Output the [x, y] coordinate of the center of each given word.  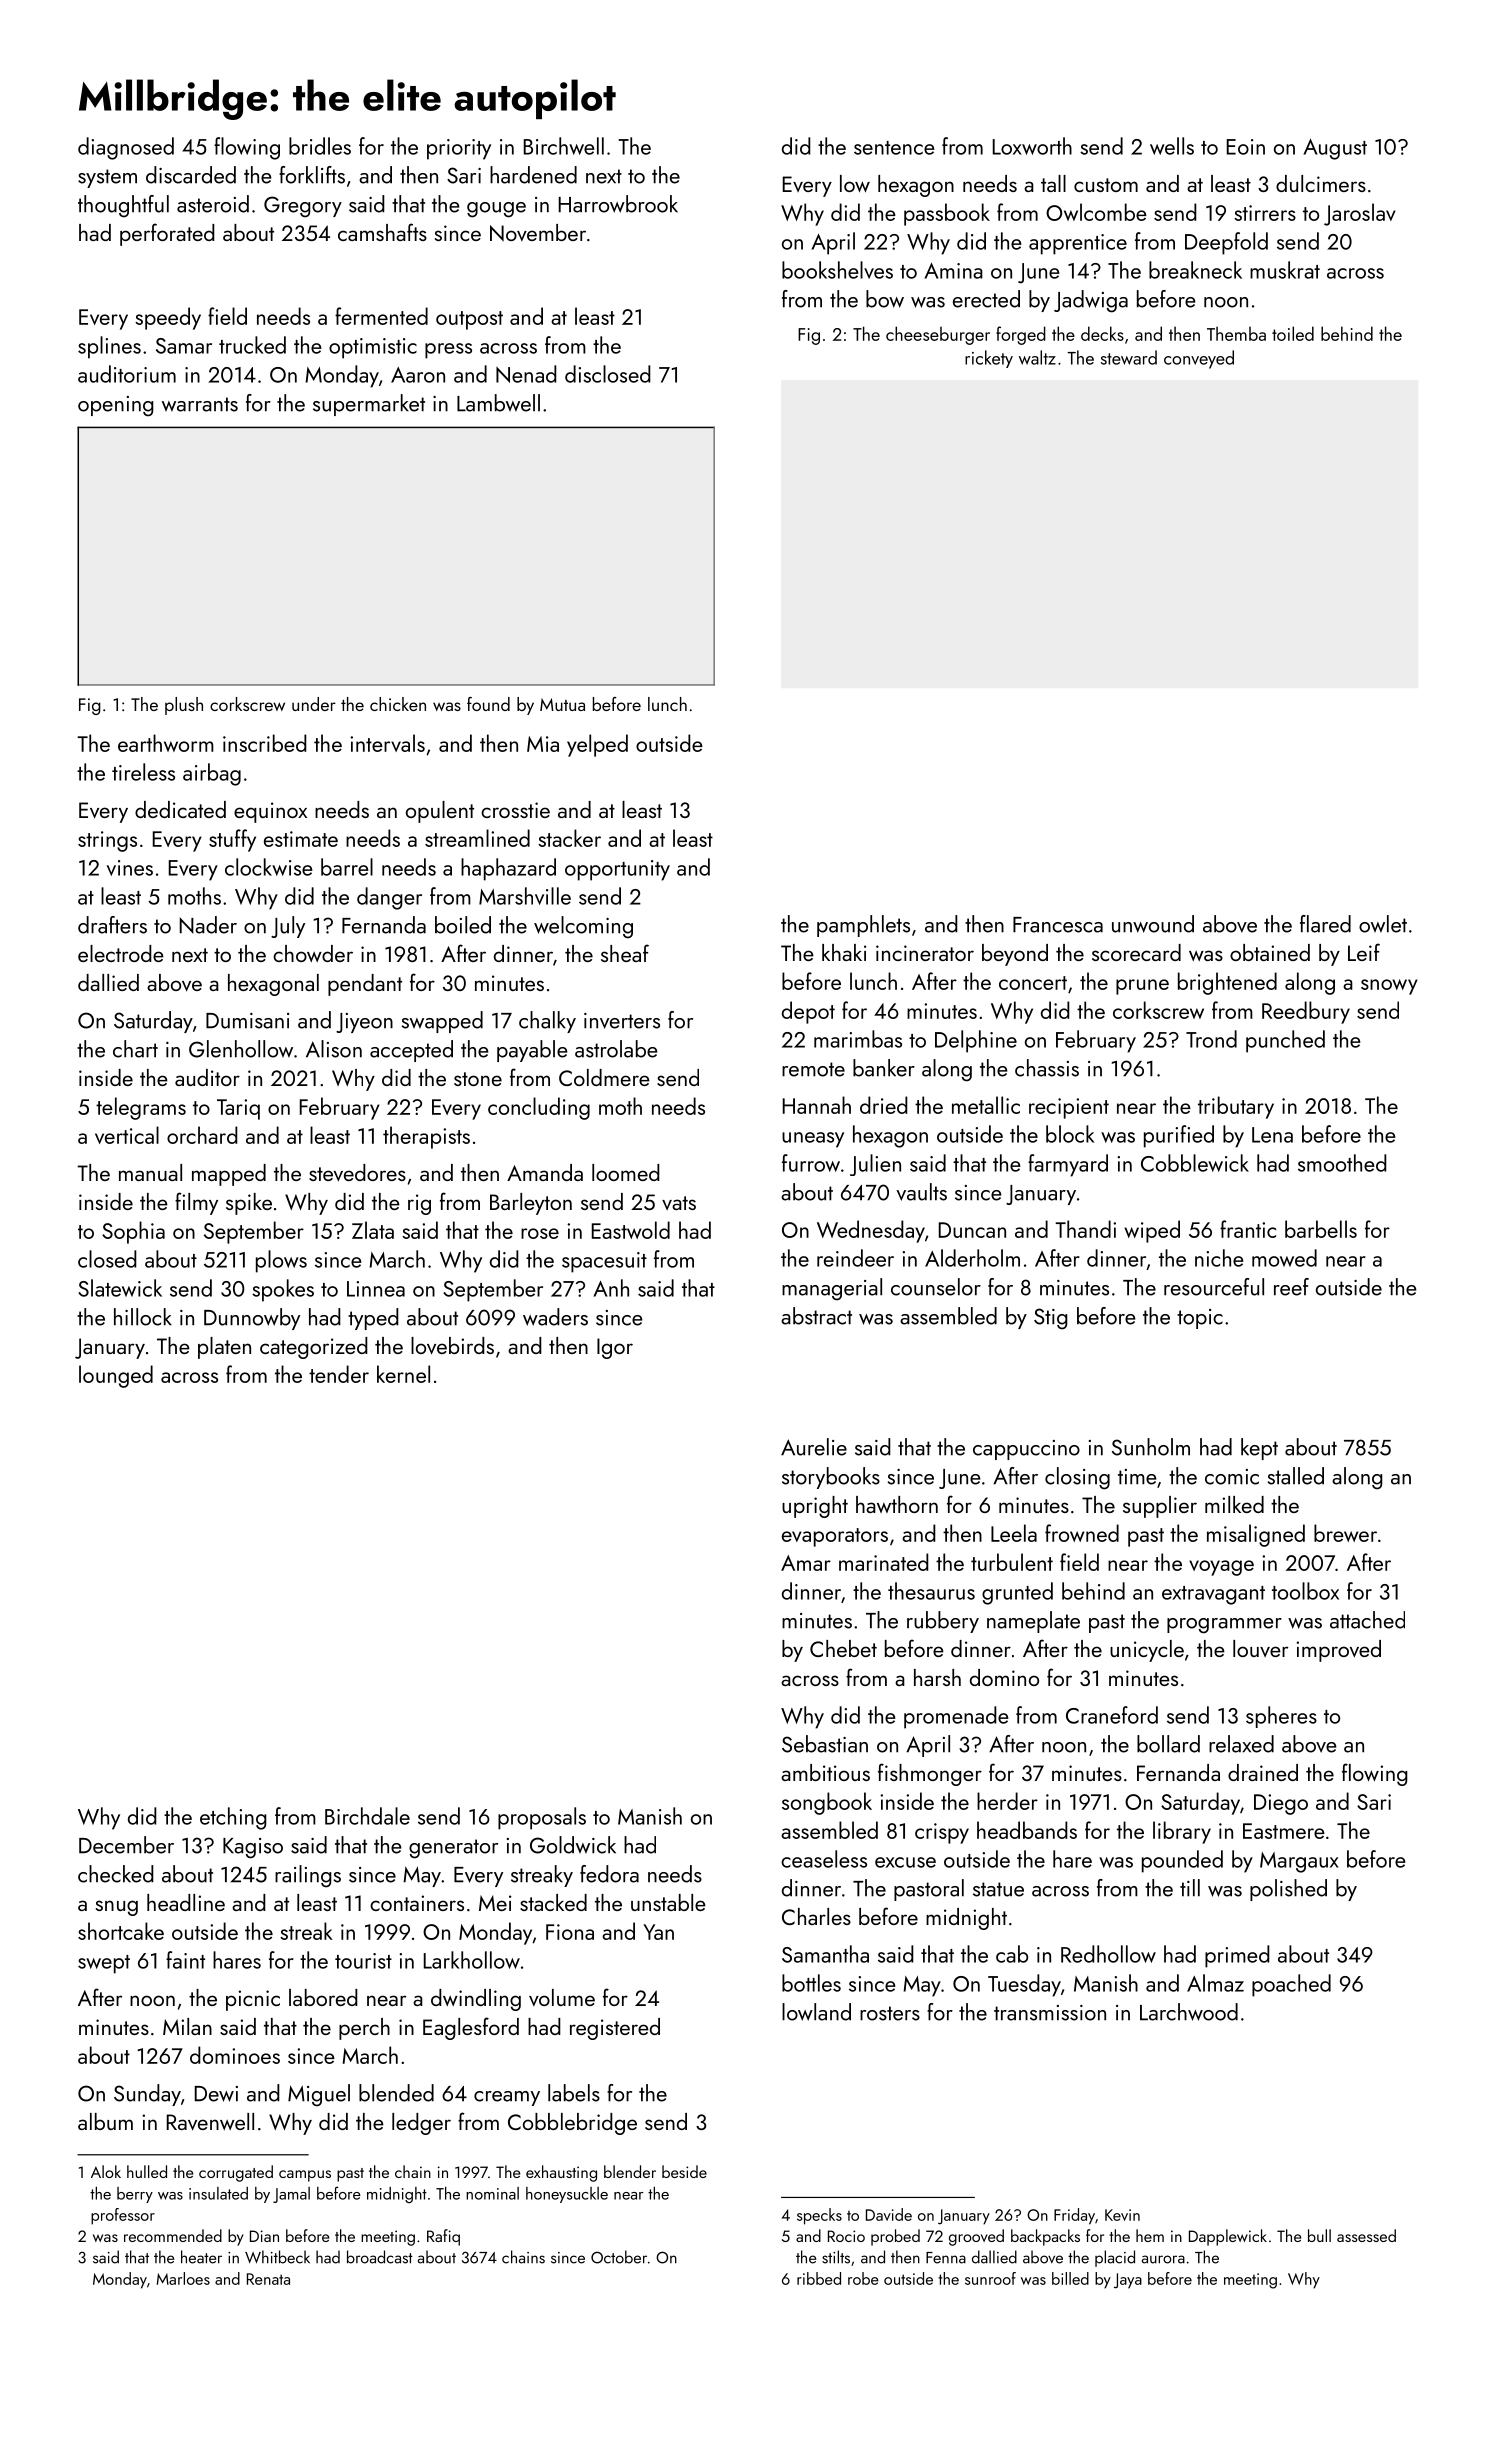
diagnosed [126, 148]
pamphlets [863, 926]
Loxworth [1032, 146]
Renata [268, 2279]
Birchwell [564, 146]
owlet [1383, 924]
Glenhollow [241, 1049]
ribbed [819, 2278]
